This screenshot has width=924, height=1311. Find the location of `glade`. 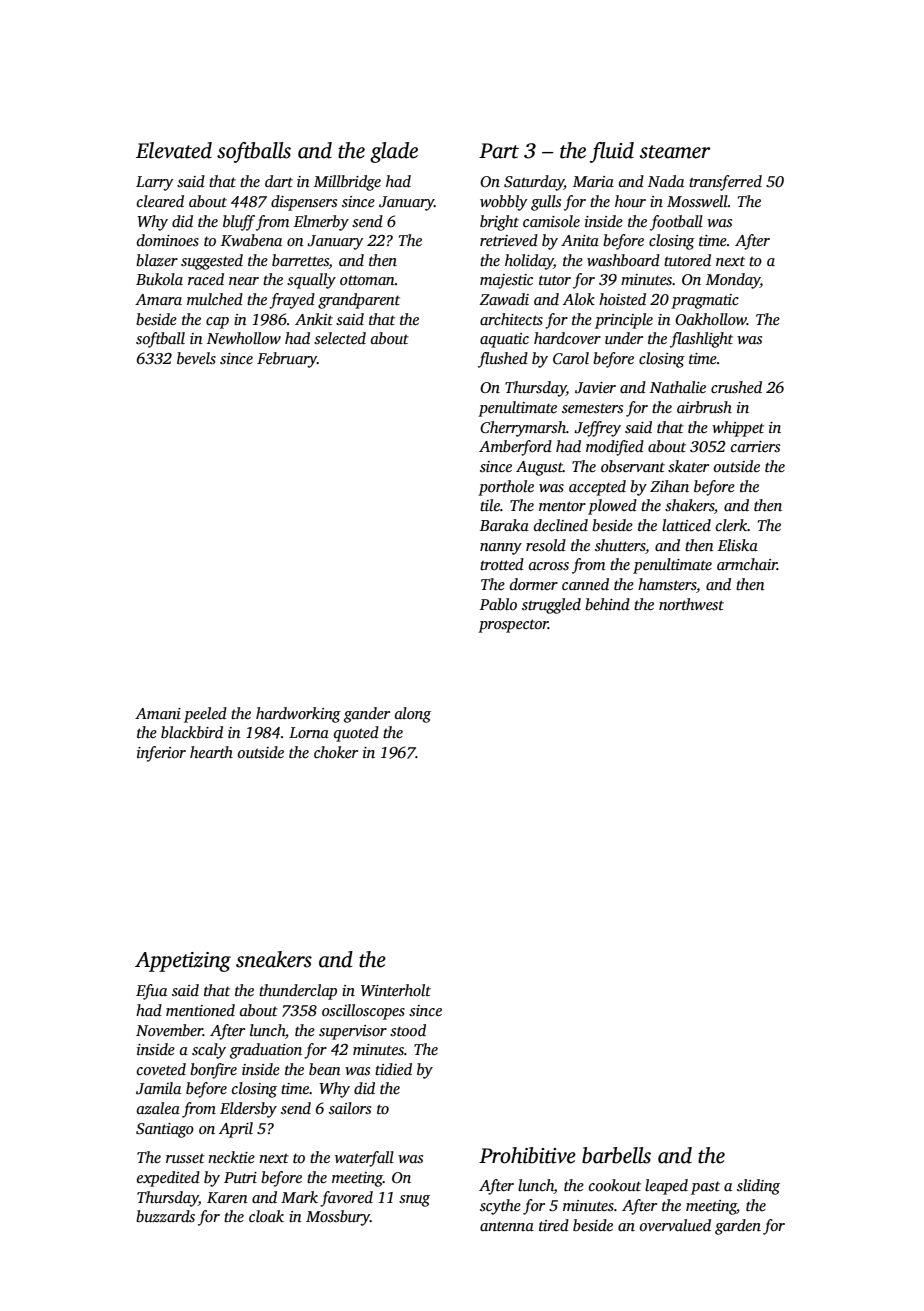

glade is located at coordinates (394, 152).
